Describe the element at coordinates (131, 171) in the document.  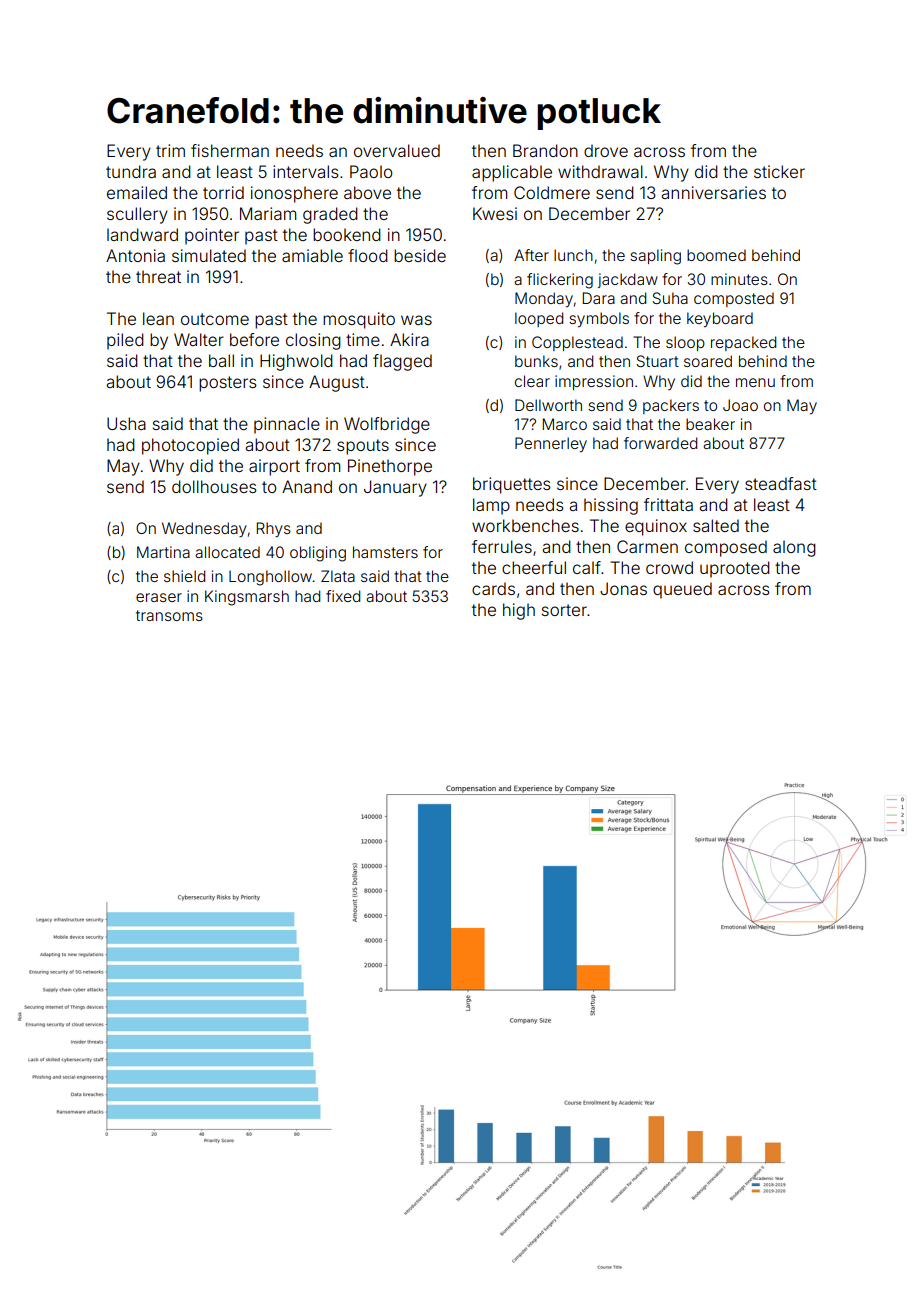
I see `tundra` at that location.
